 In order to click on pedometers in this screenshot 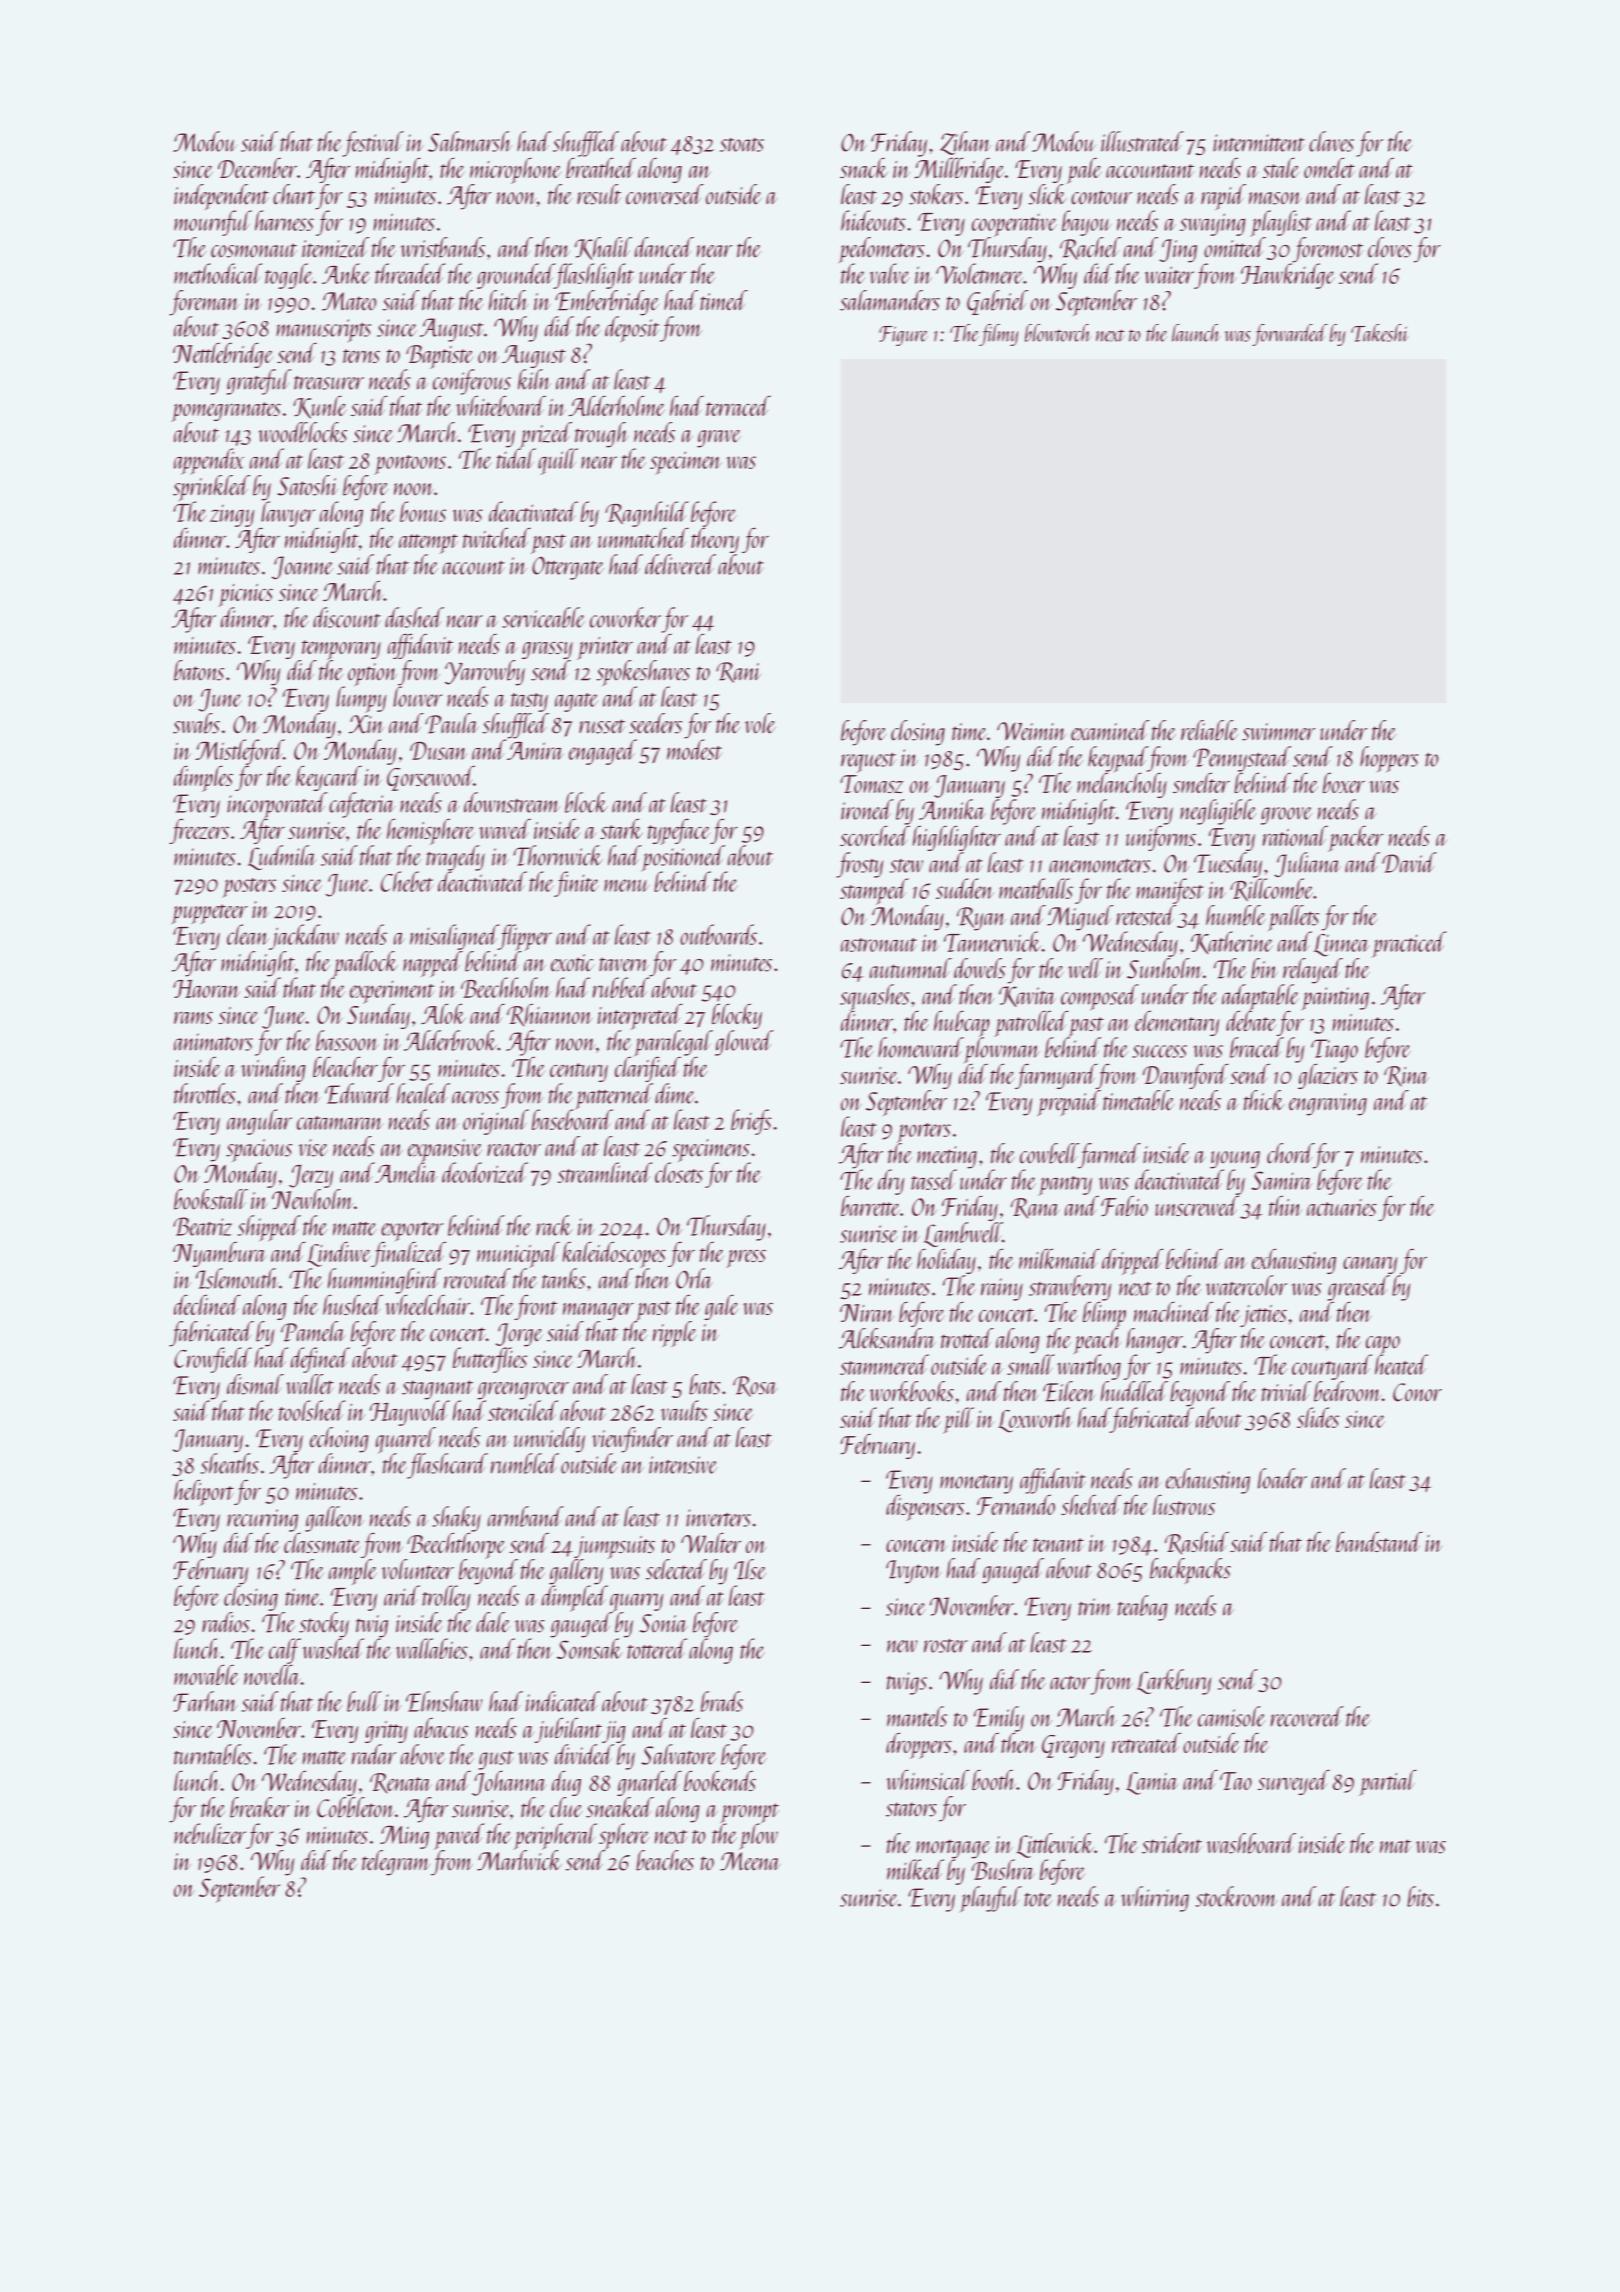, I will do `click(882, 250)`.
